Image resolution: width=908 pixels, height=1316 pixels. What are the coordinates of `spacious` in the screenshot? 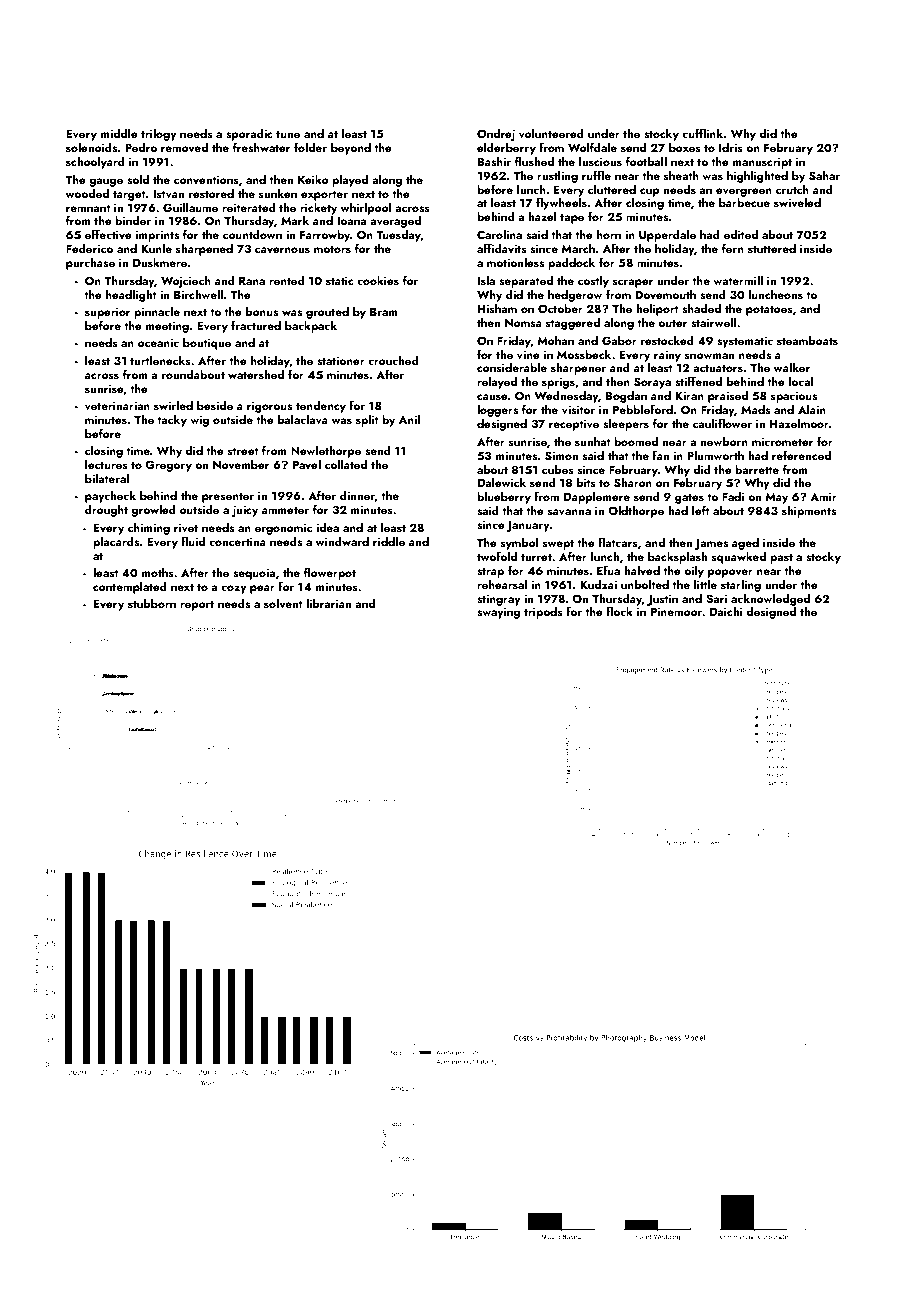 It's located at (794, 397).
